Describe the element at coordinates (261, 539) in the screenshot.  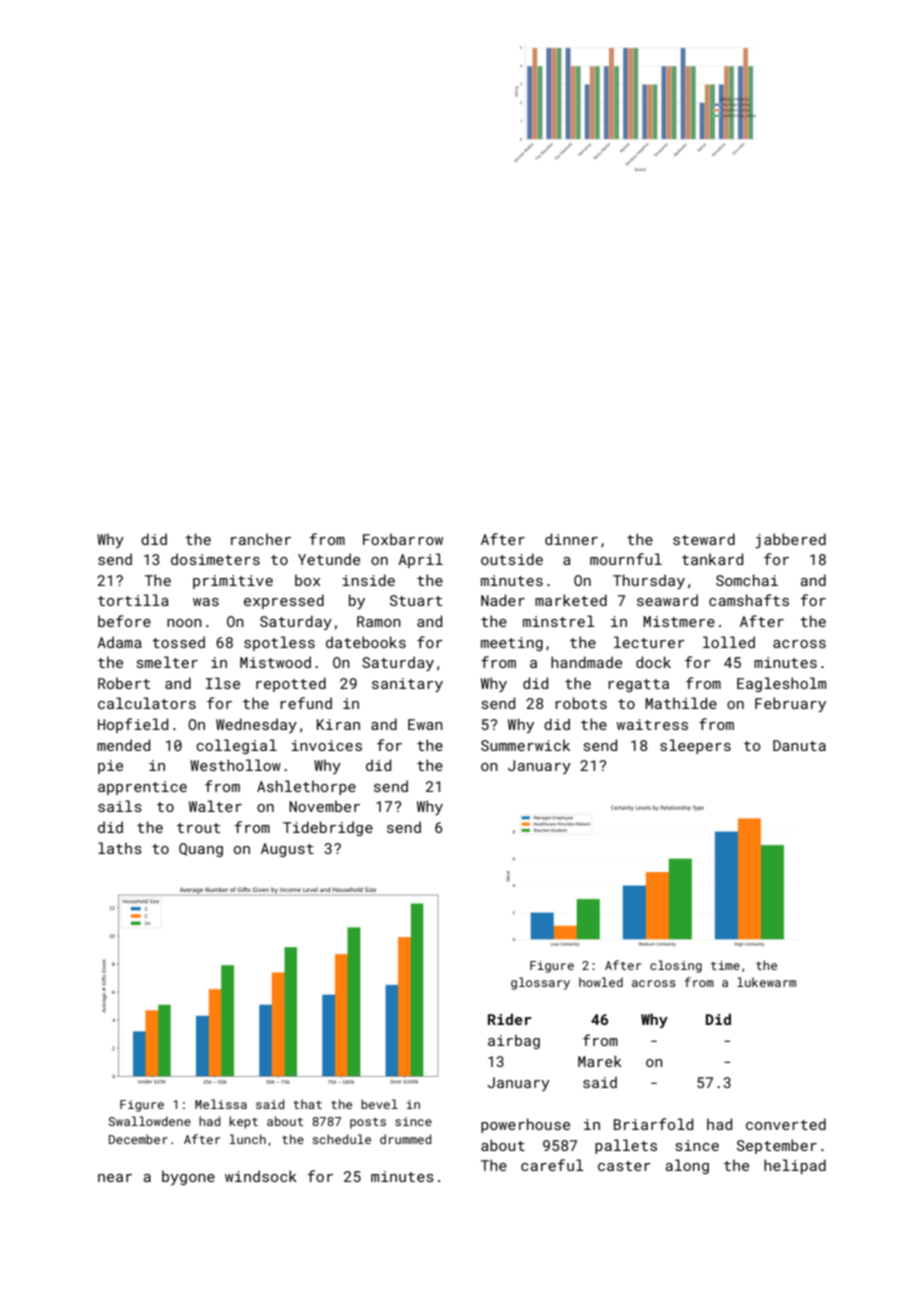
I see `rancher` at that location.
